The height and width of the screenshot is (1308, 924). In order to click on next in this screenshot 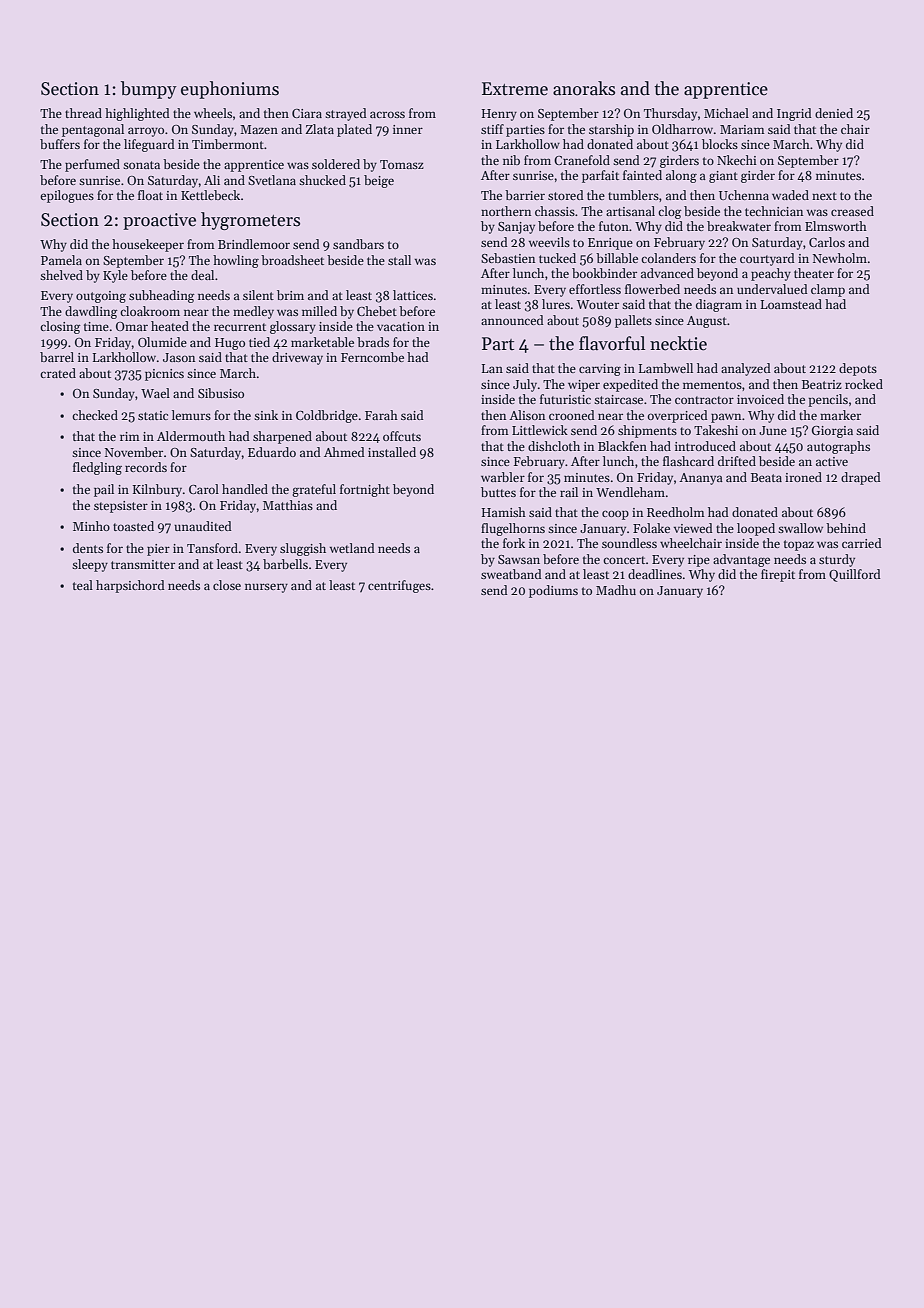, I will do `click(824, 196)`.
